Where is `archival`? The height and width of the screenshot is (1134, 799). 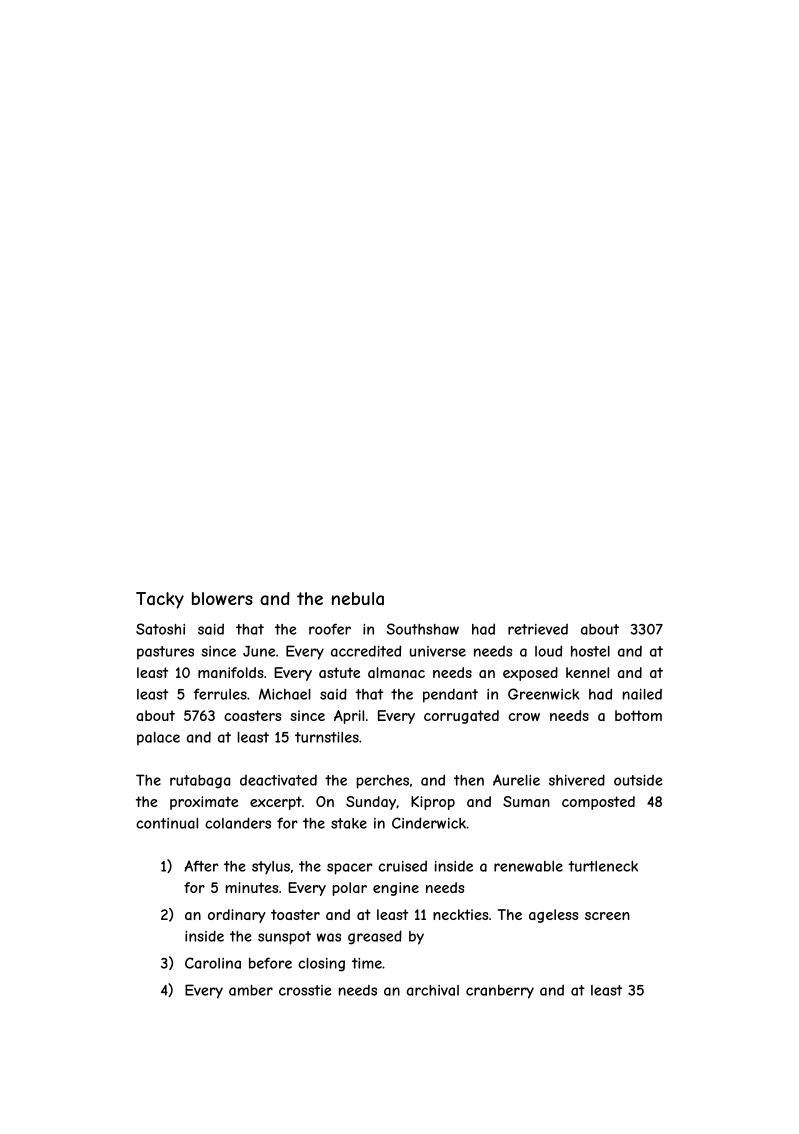
archival is located at coordinates (433, 990).
